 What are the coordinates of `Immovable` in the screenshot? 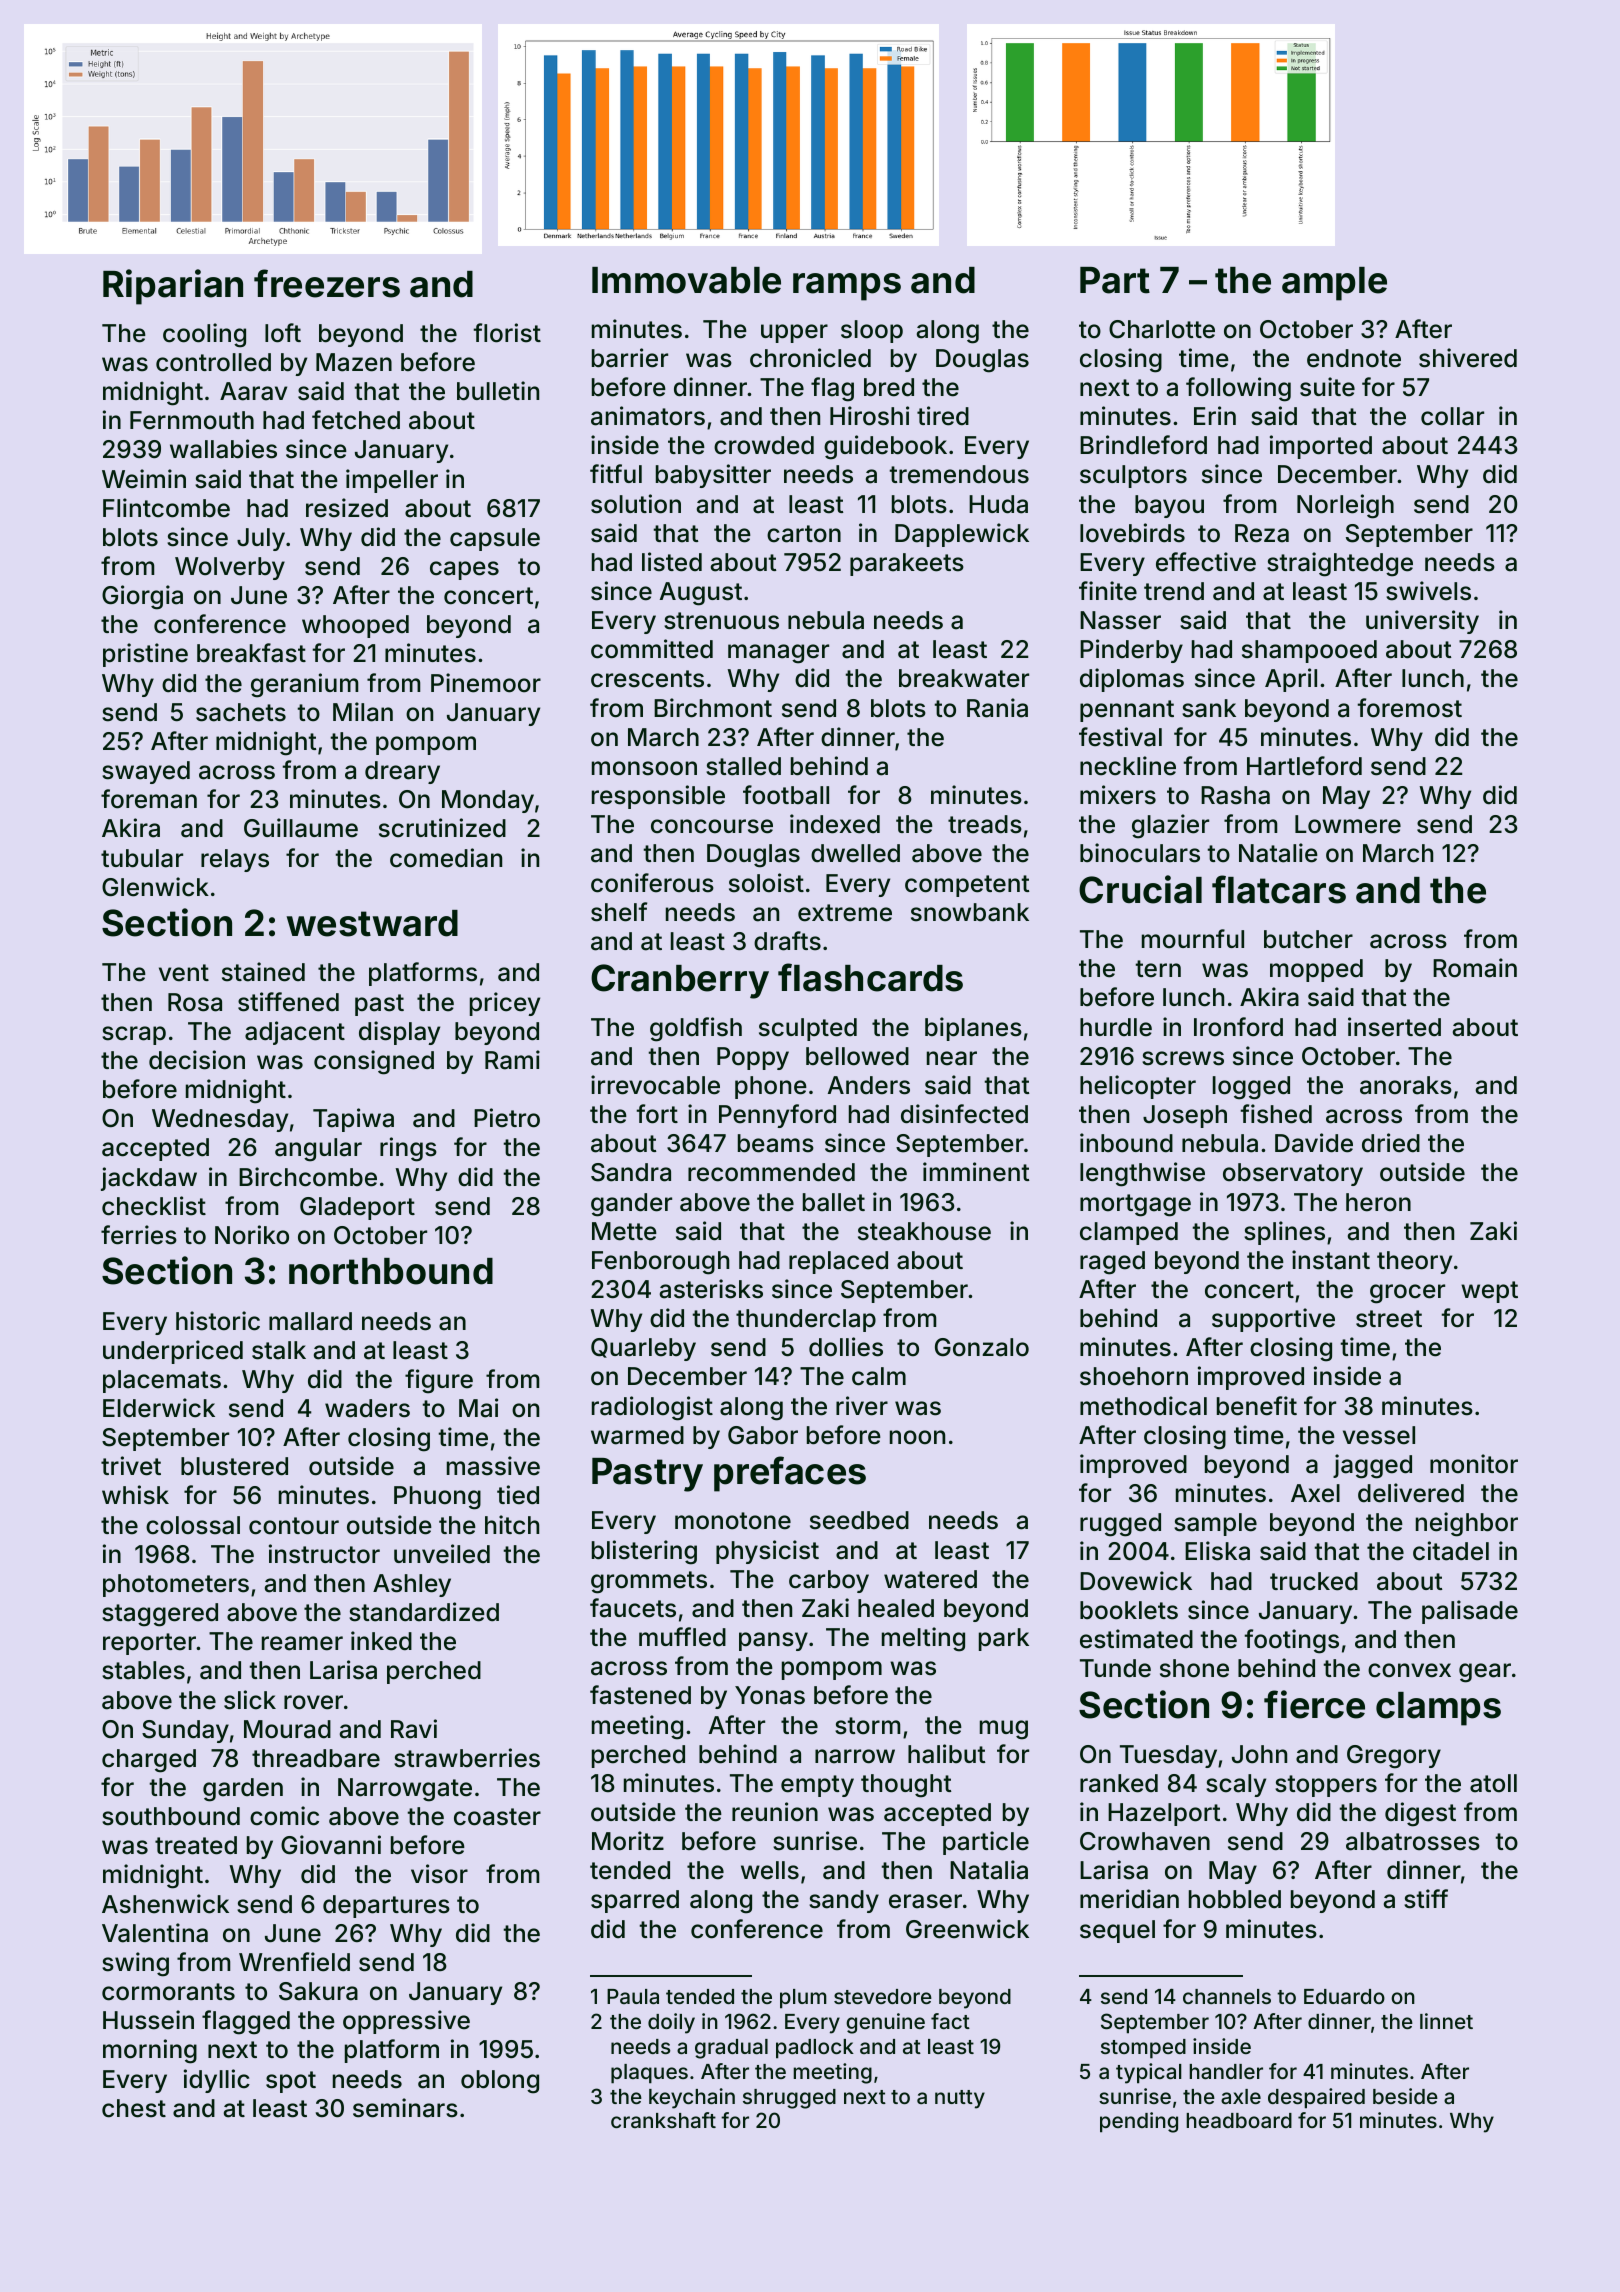 It's located at (686, 280).
